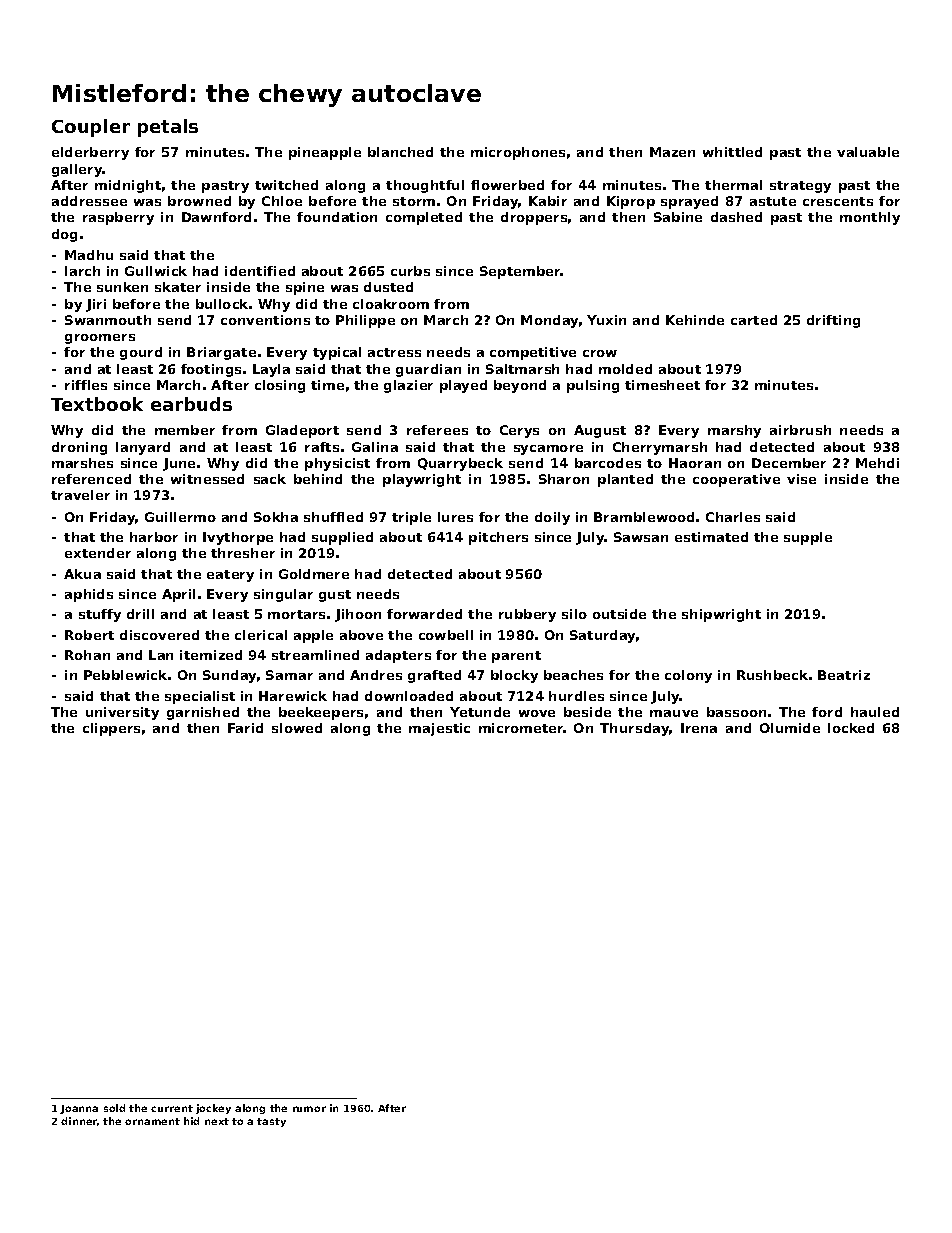  What do you see at coordinates (518, 153) in the screenshot?
I see `microphones` at bounding box center [518, 153].
